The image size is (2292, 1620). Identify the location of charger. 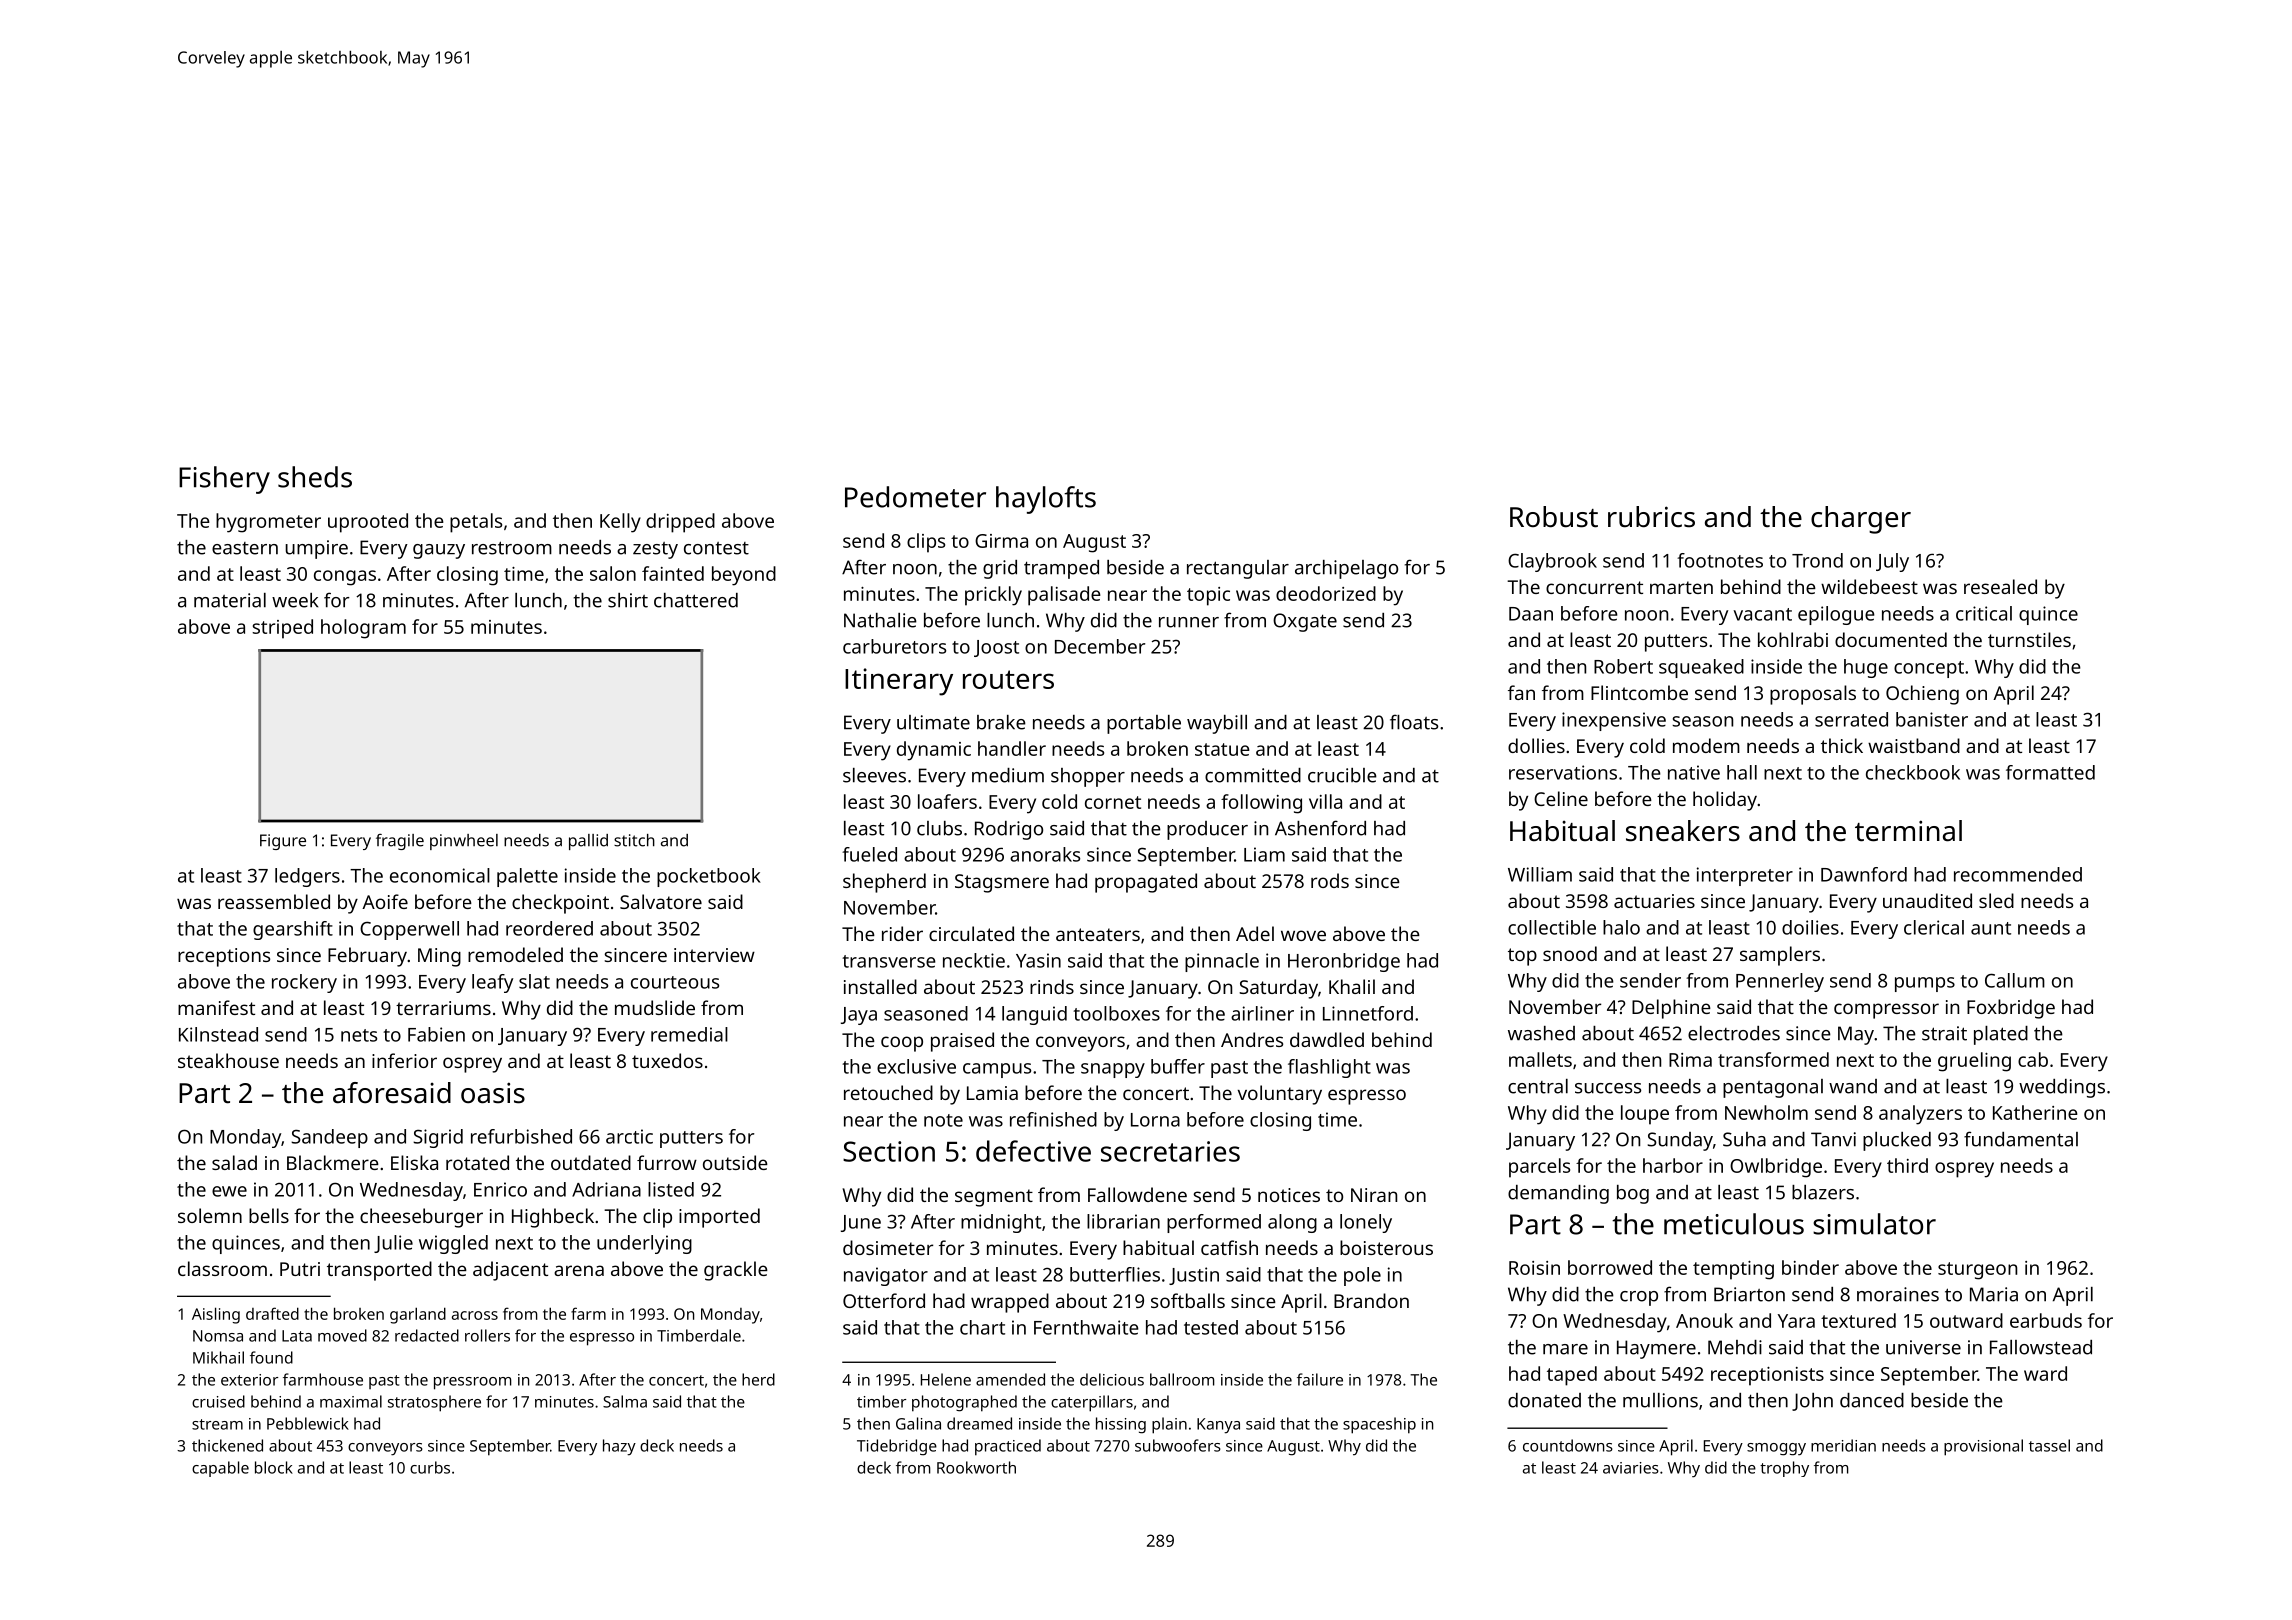
(1861, 520).
